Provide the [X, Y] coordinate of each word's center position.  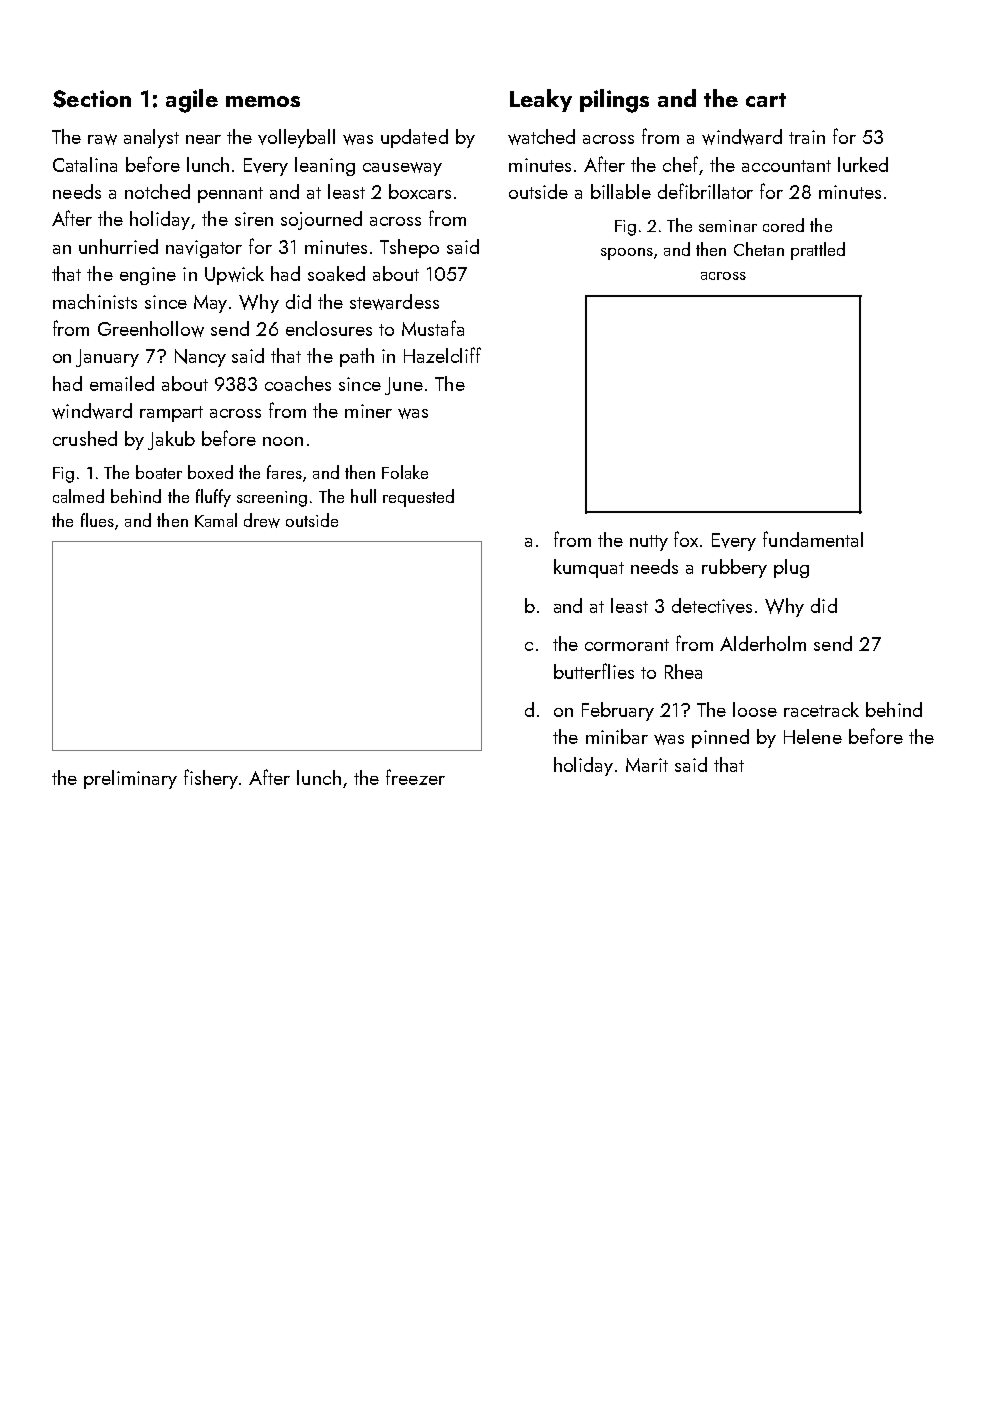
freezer [415, 777]
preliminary [130, 779]
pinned [720, 738]
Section [92, 99]
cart [766, 100]
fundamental [813, 539]
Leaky [541, 100]
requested [418, 498]
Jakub [171, 440]
